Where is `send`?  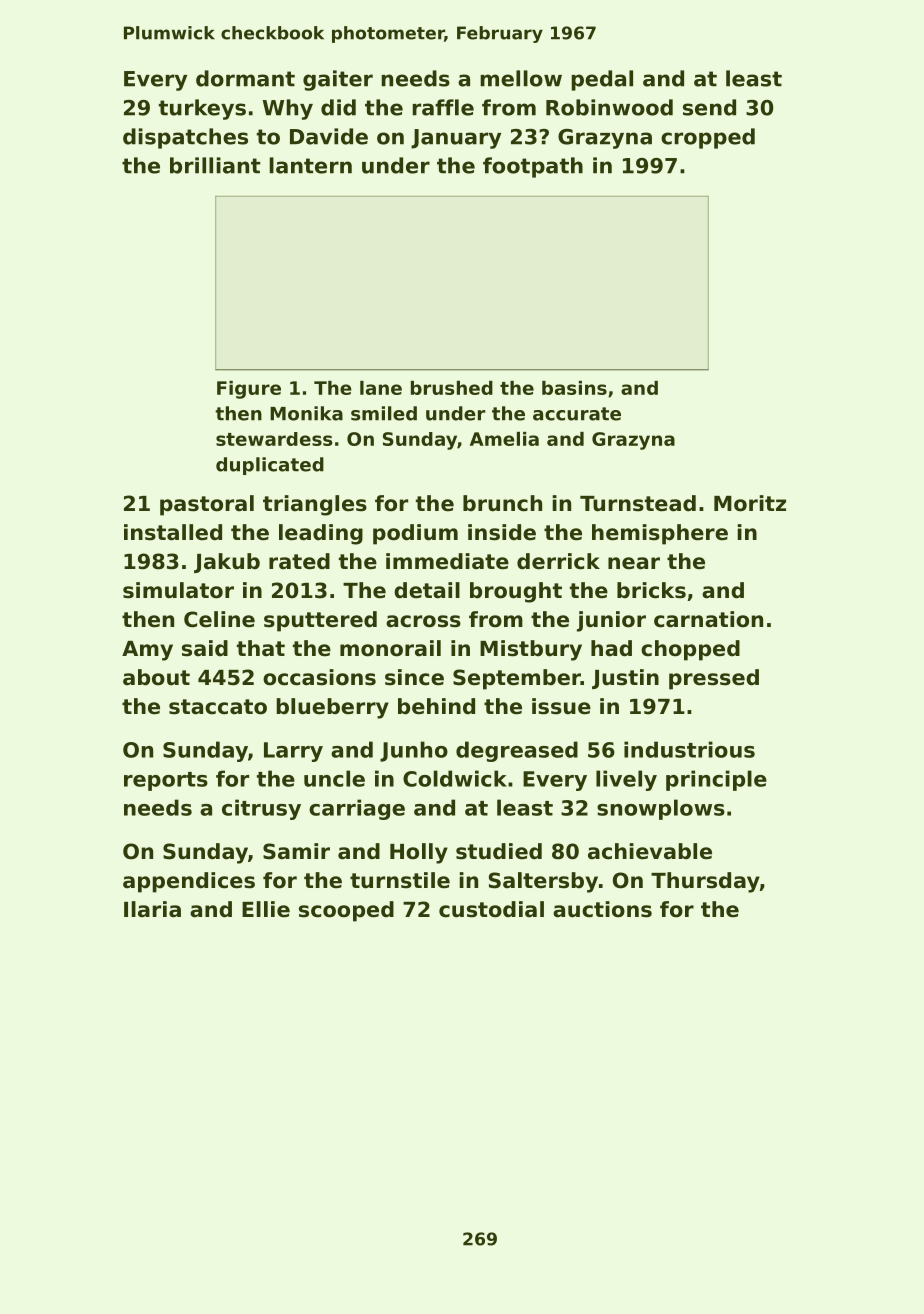
send is located at coordinates (709, 107).
